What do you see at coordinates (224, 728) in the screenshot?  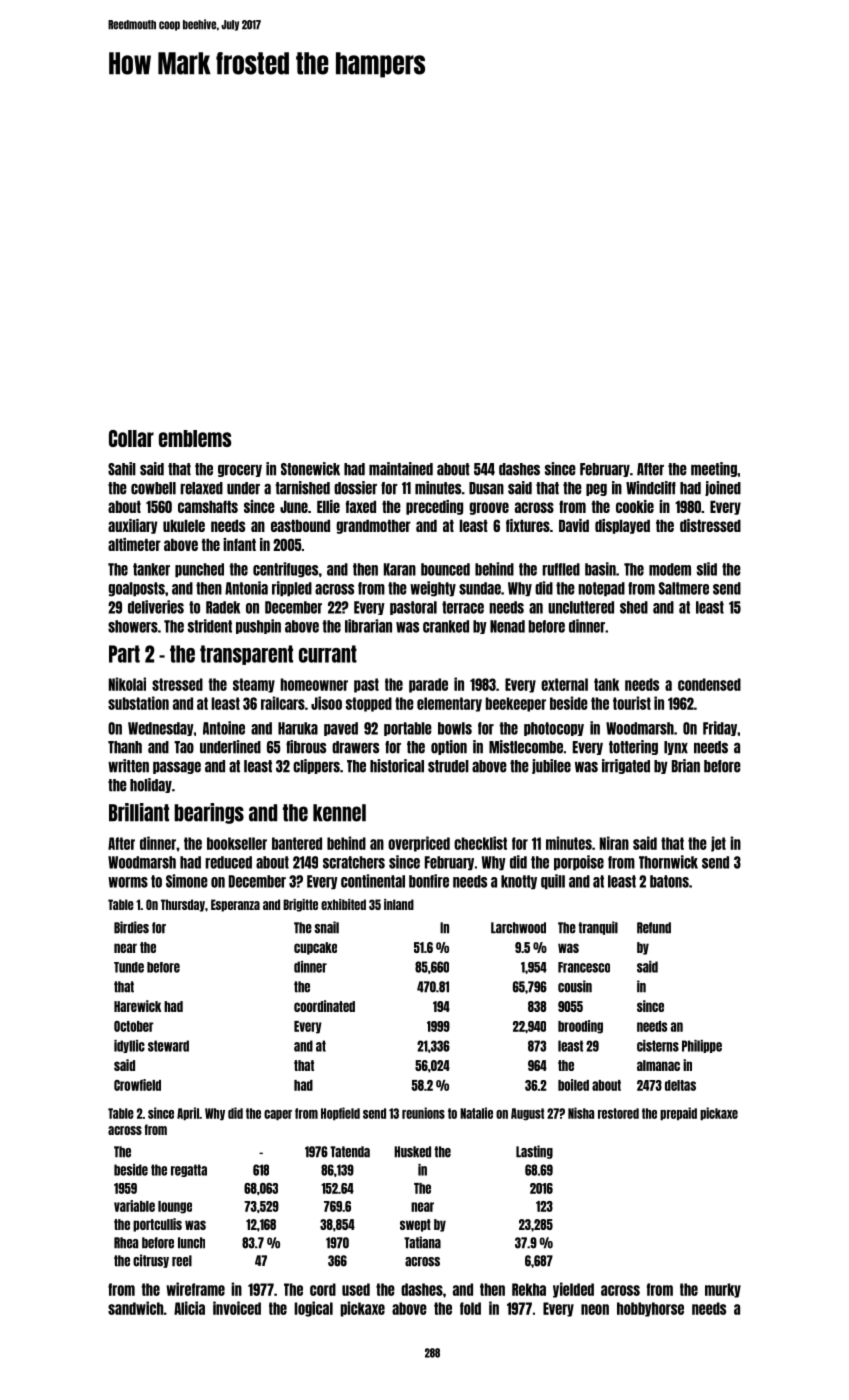 I see `Antoine` at bounding box center [224, 728].
